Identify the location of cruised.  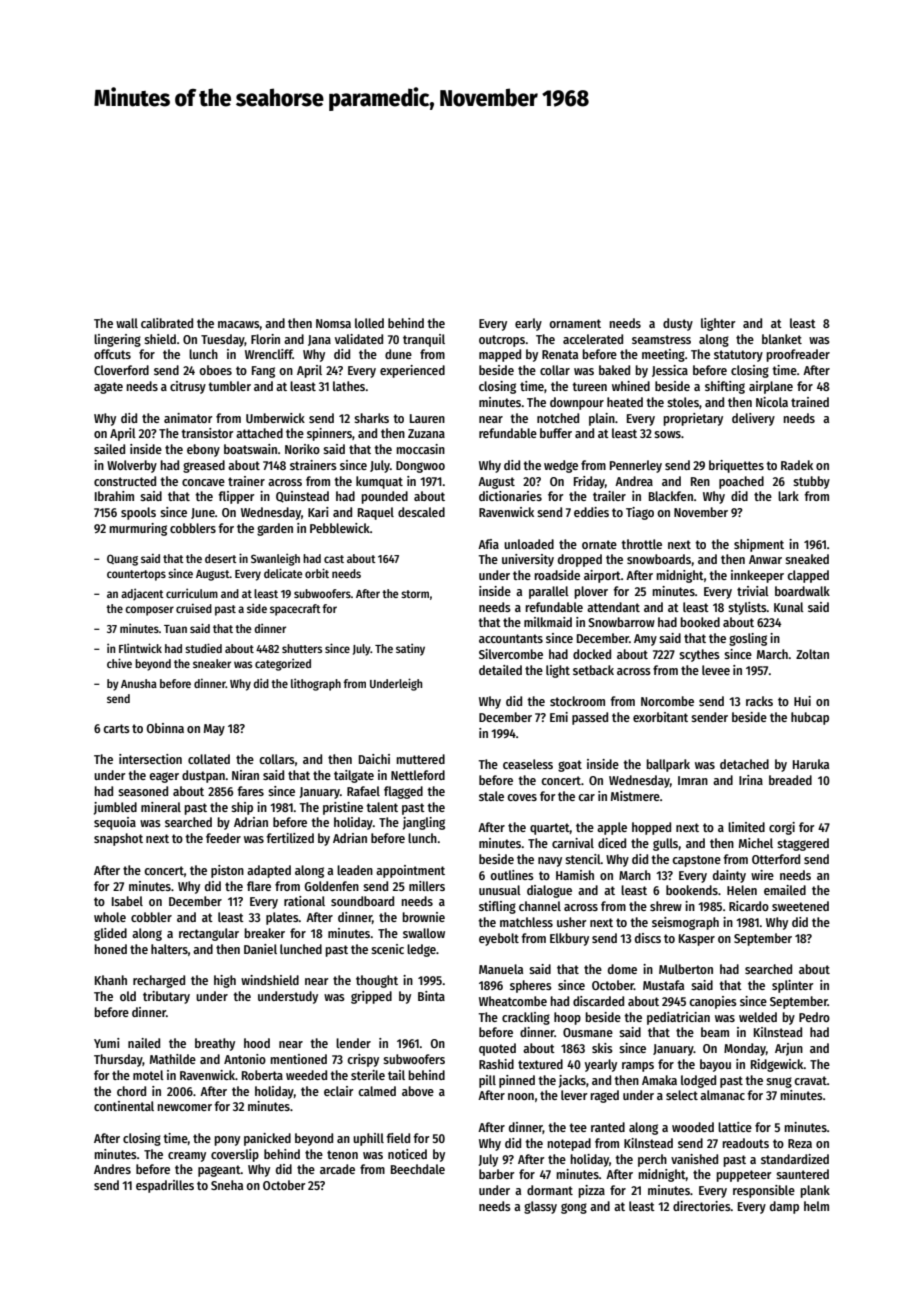
(194, 608).
